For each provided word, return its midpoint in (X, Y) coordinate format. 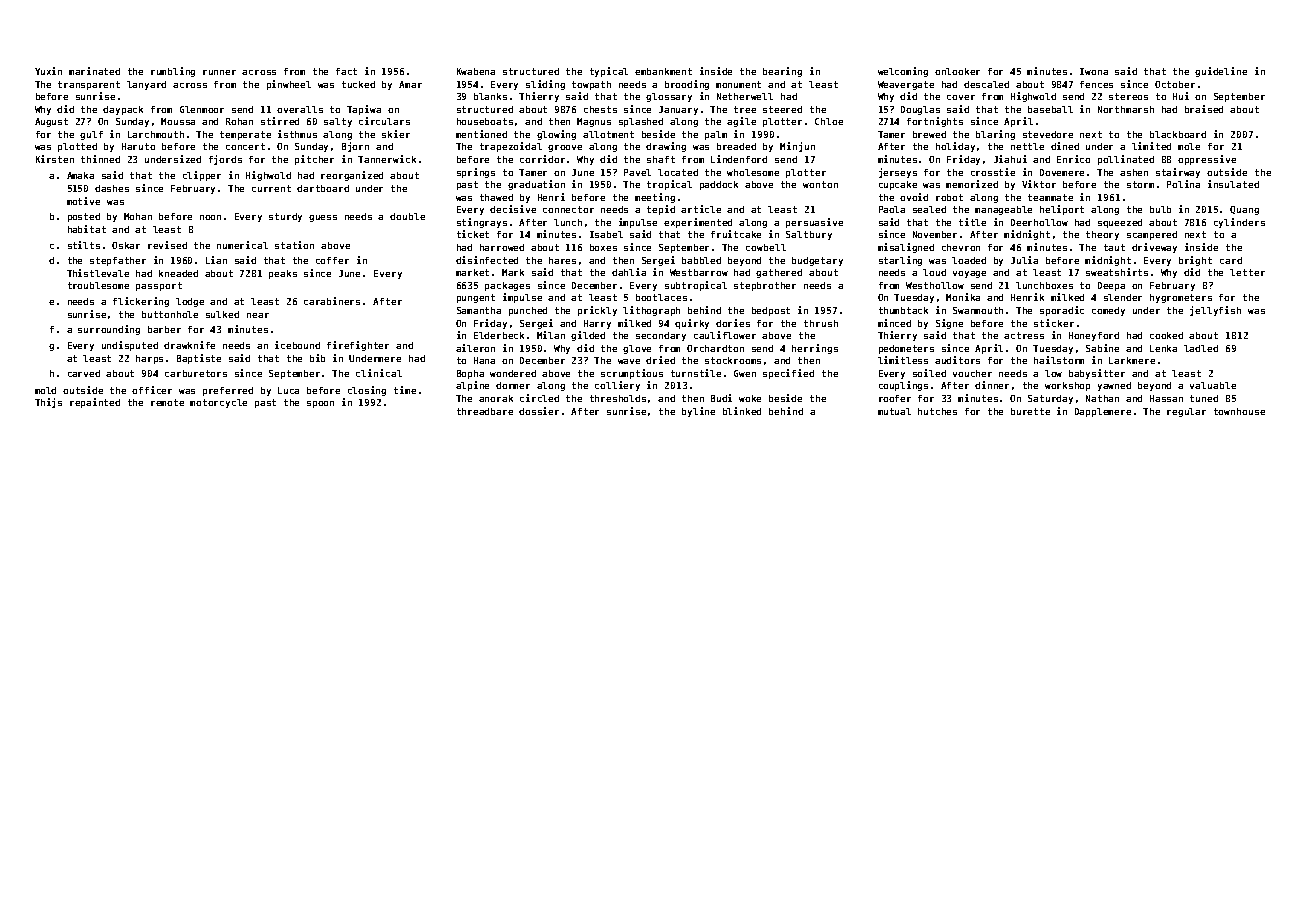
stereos (1128, 96)
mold (45, 390)
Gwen (745, 373)
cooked (1166, 335)
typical (609, 72)
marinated (94, 71)
